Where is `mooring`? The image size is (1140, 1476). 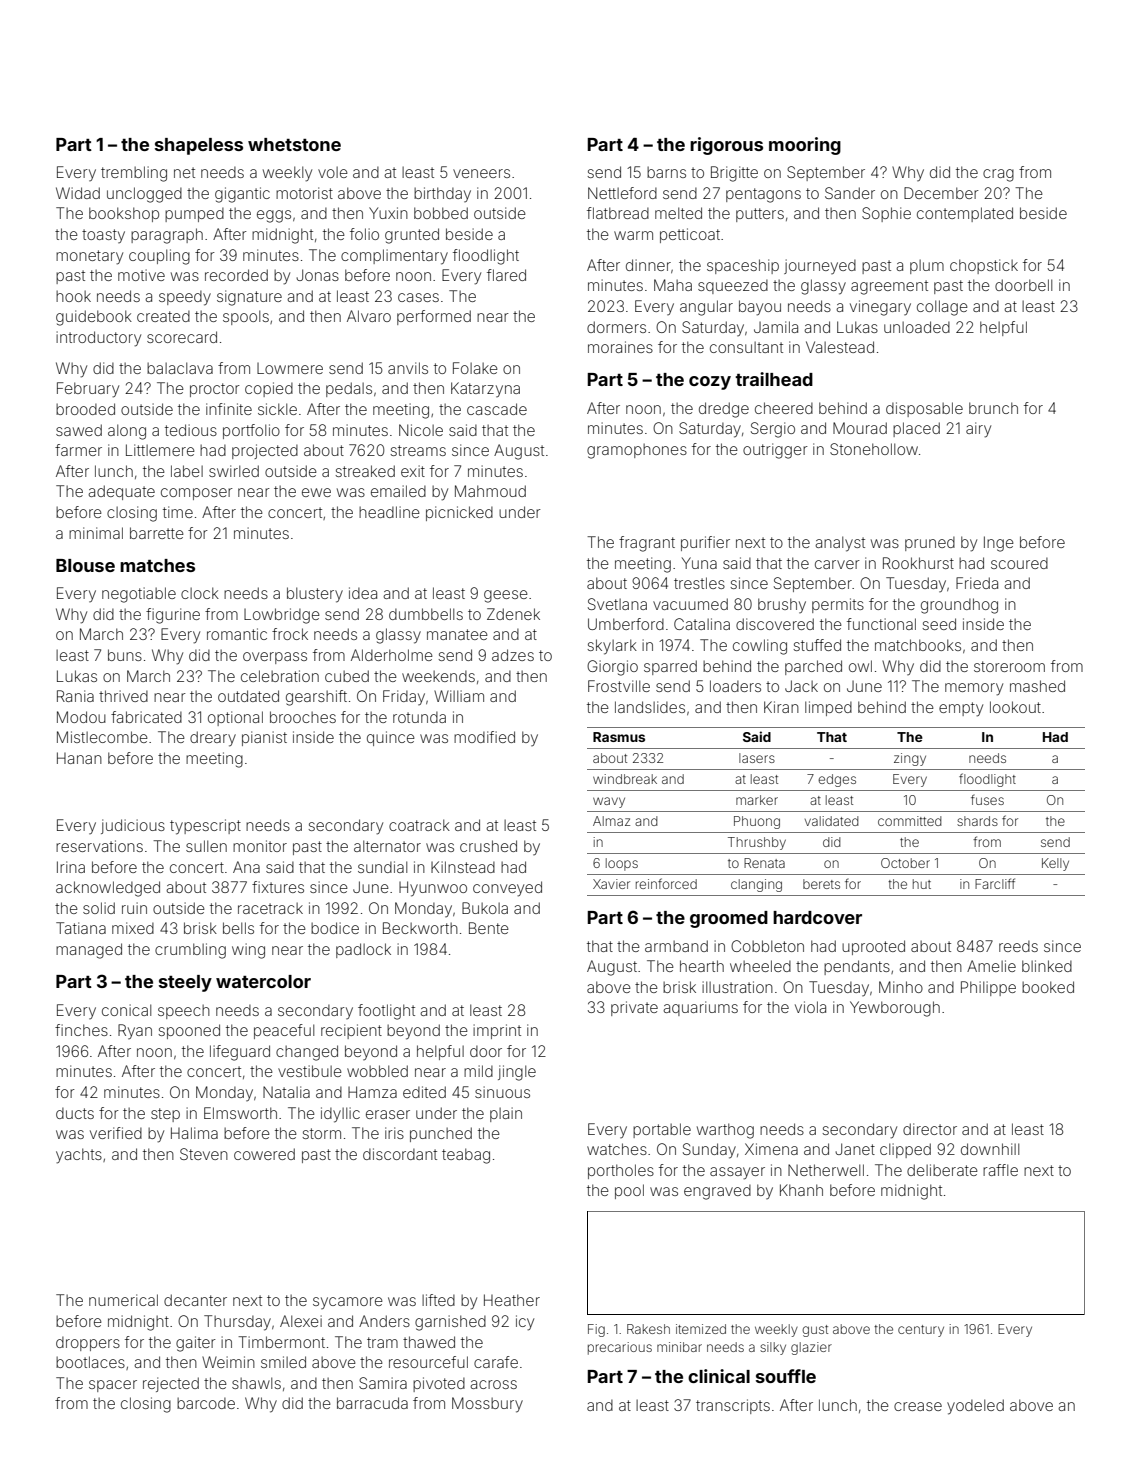
mooring is located at coordinates (805, 146).
